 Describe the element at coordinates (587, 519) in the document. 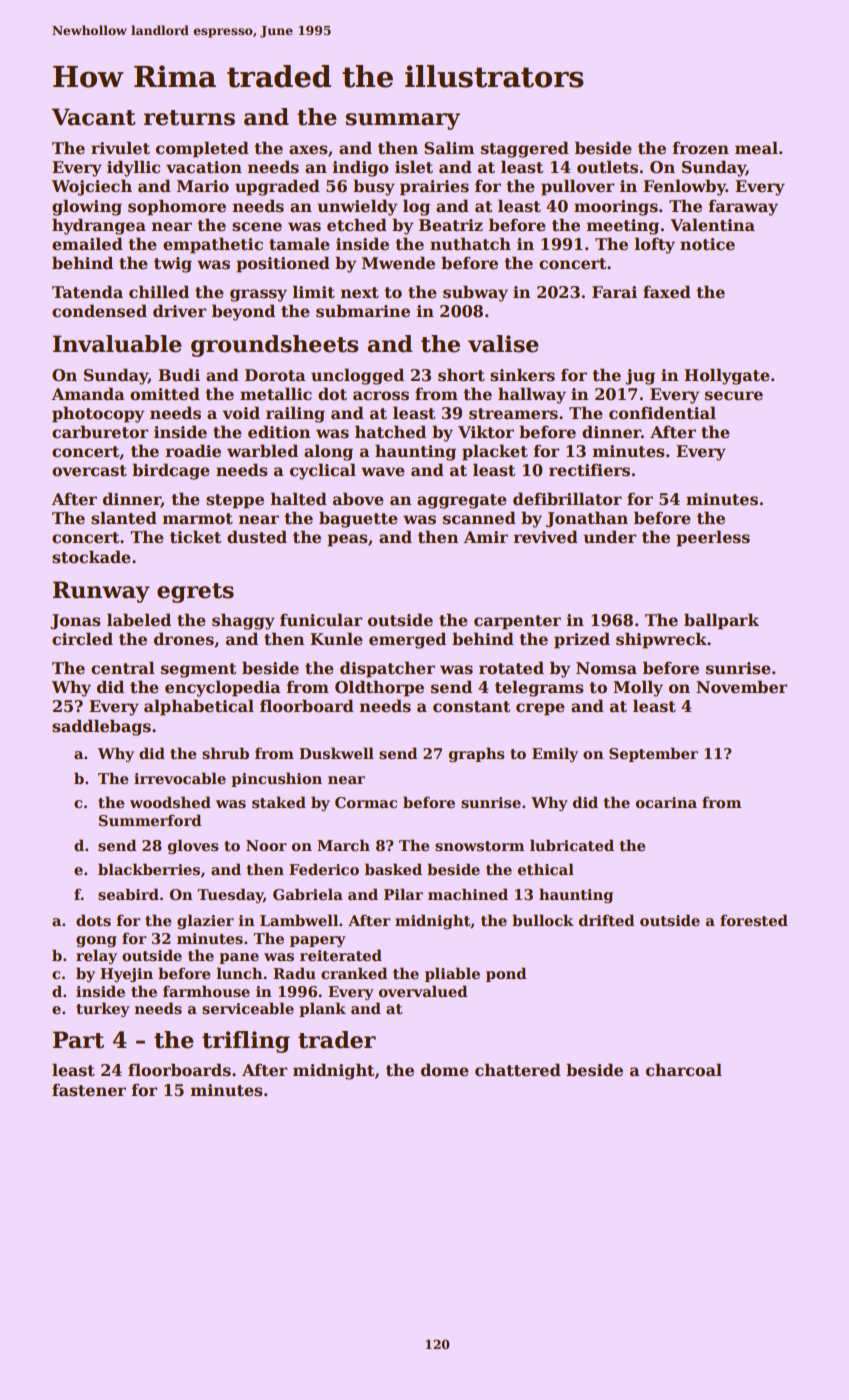

I see `Jonathan` at that location.
